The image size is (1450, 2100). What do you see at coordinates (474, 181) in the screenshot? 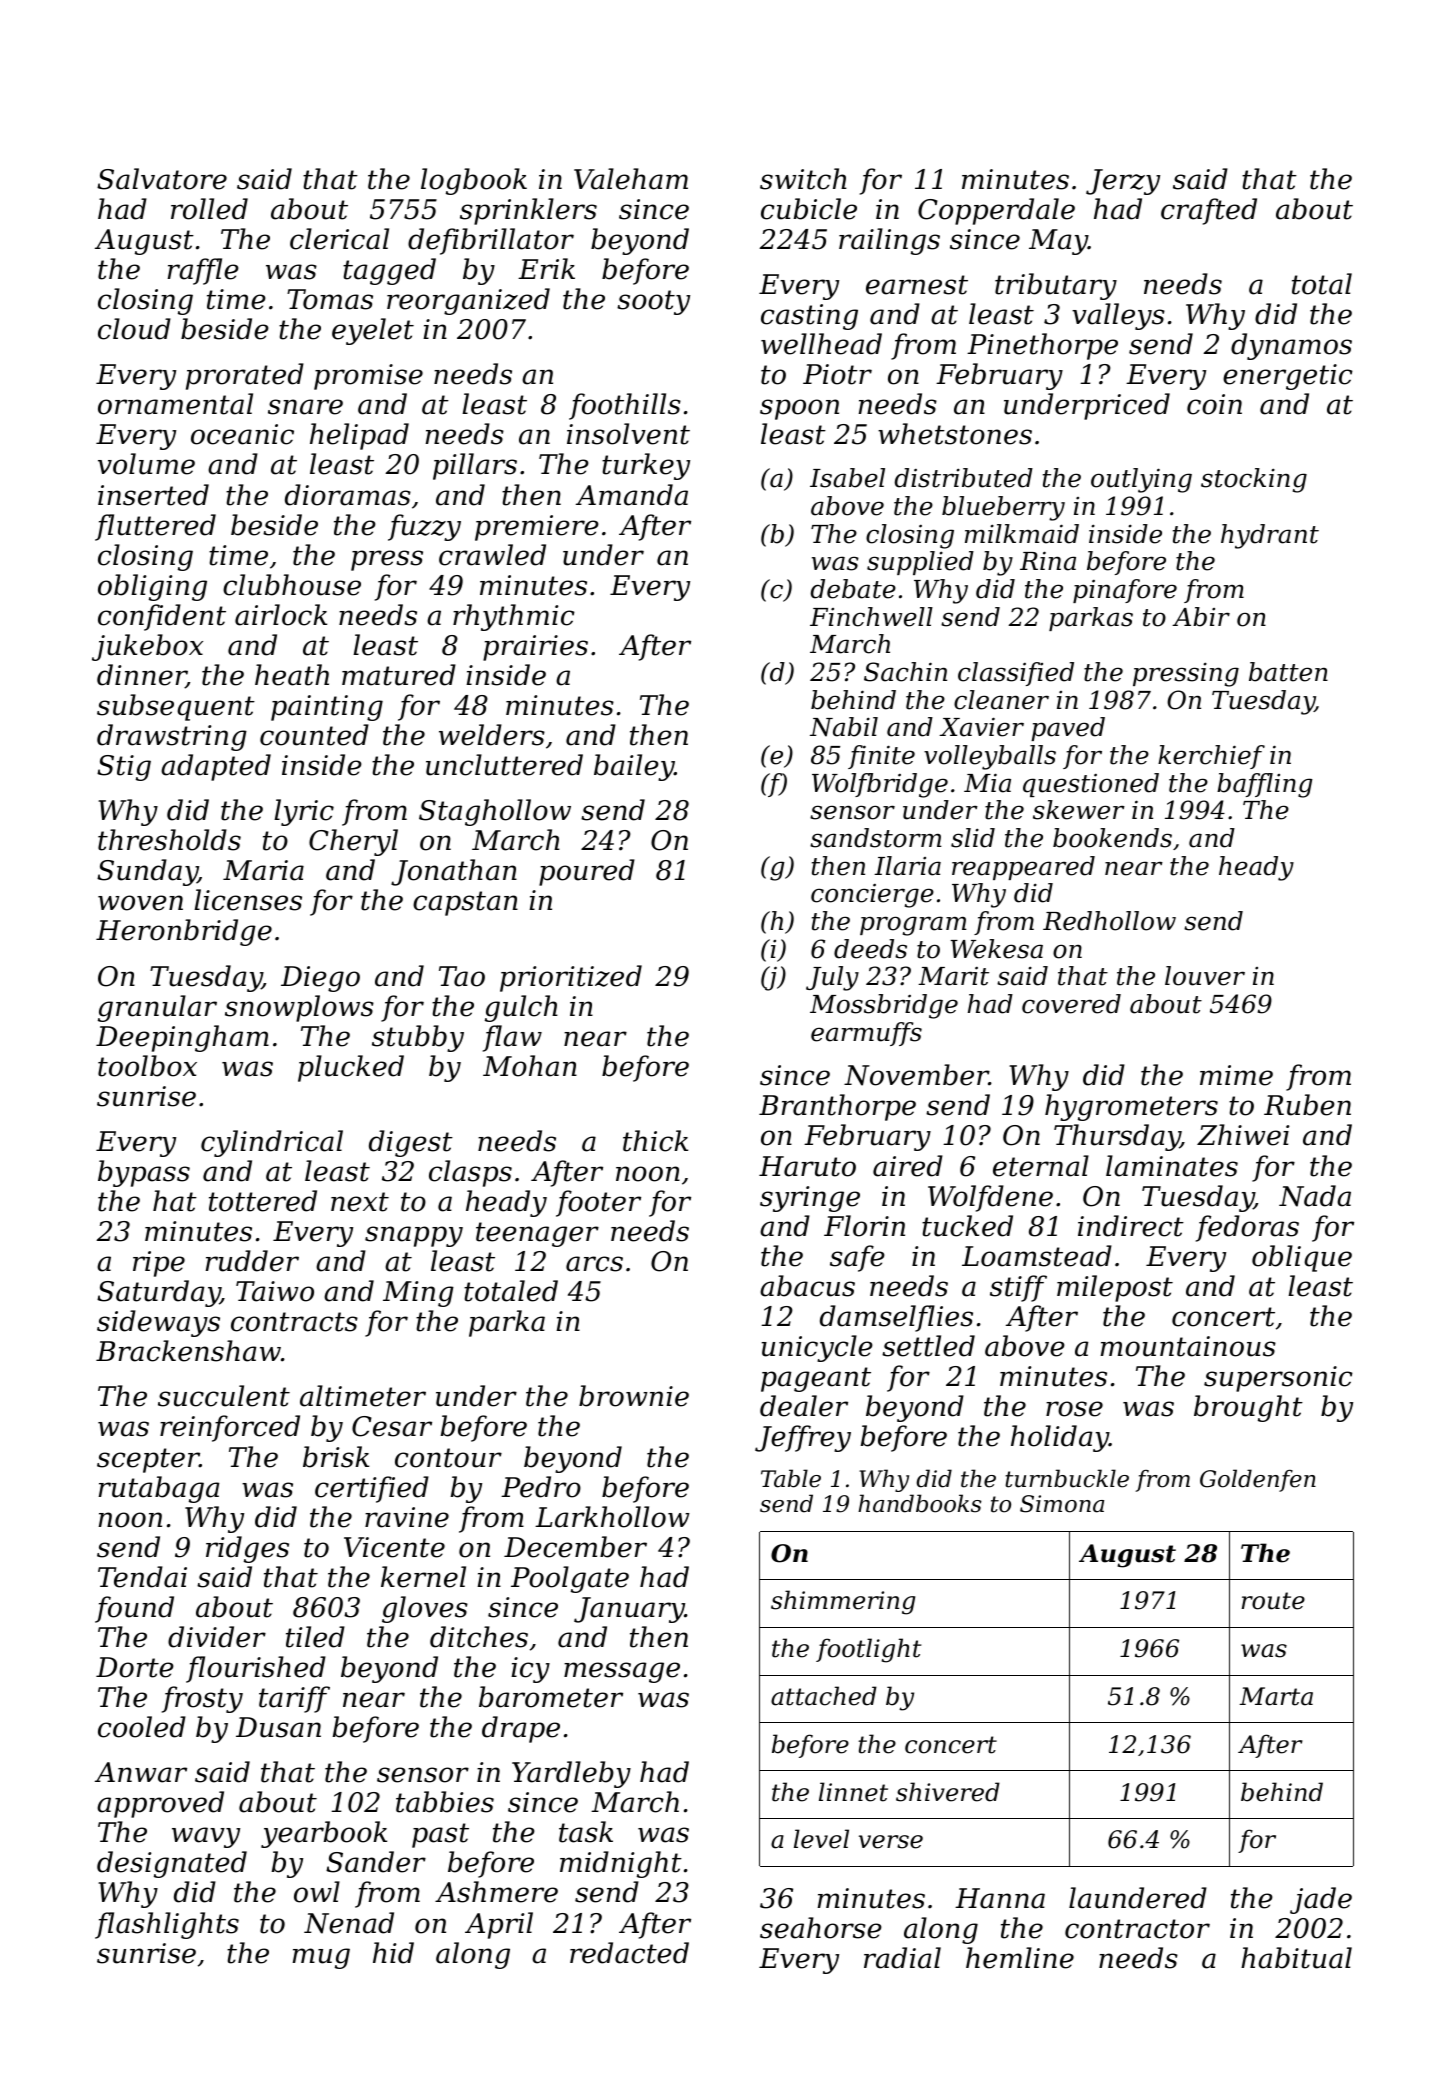
I see `logbook` at bounding box center [474, 181].
